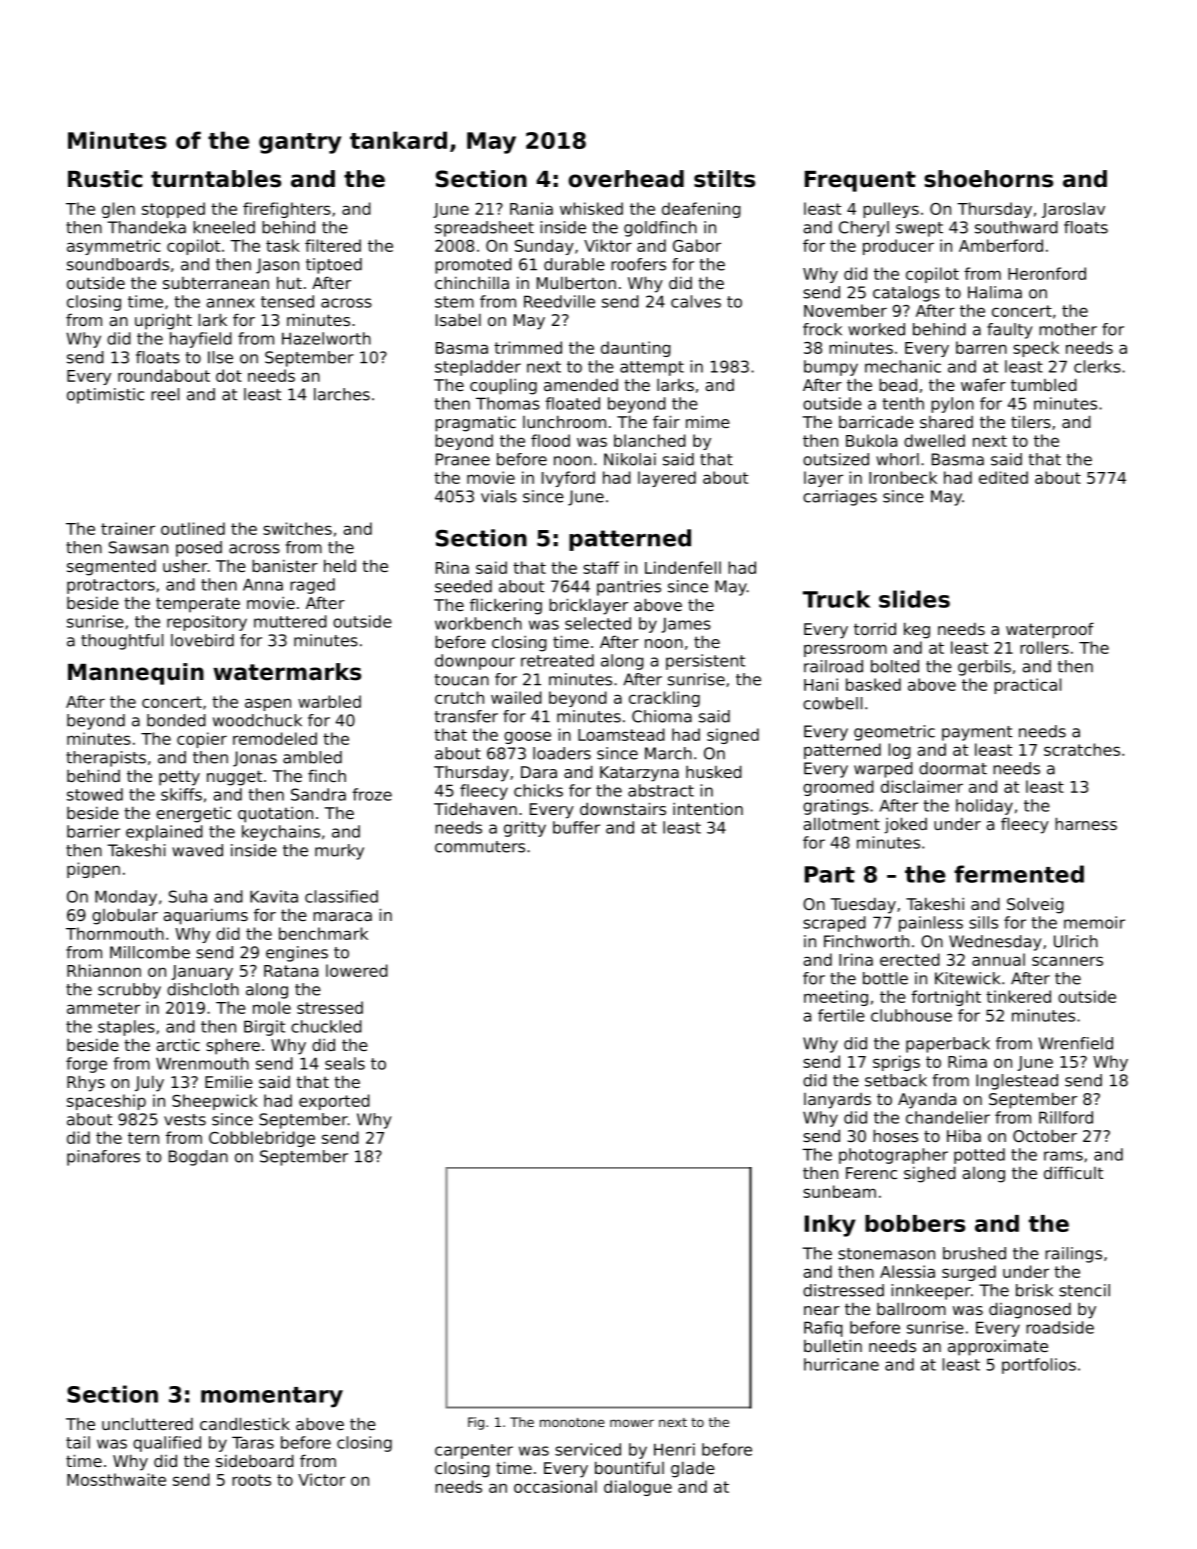  What do you see at coordinates (860, 181) in the screenshot?
I see `Frequent` at bounding box center [860, 181].
